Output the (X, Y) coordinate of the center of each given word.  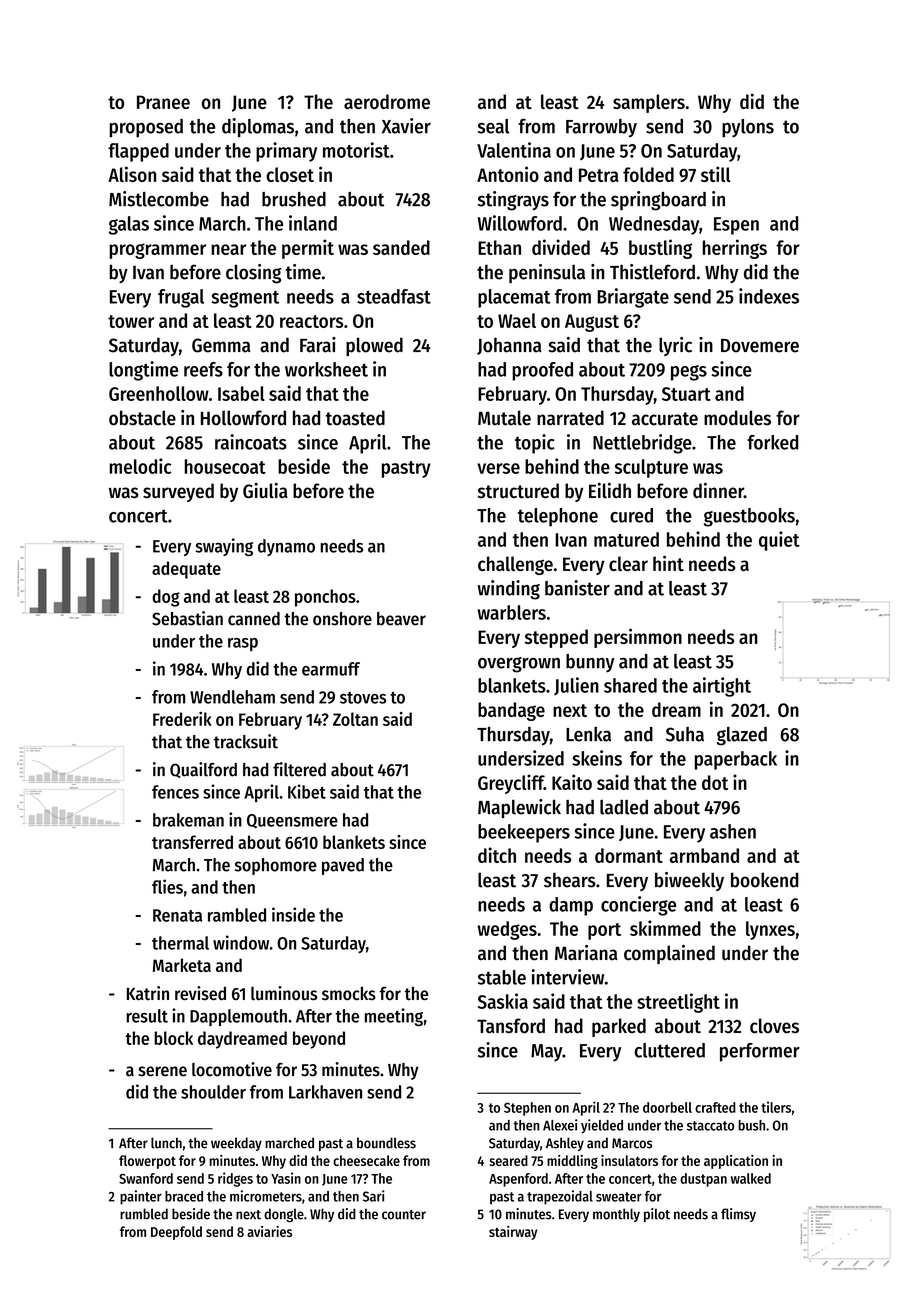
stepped (556, 638)
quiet (779, 541)
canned (254, 619)
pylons (748, 128)
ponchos (325, 598)
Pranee (163, 102)
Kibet (307, 791)
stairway (513, 1233)
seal (493, 126)
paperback (736, 760)
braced (184, 1196)
